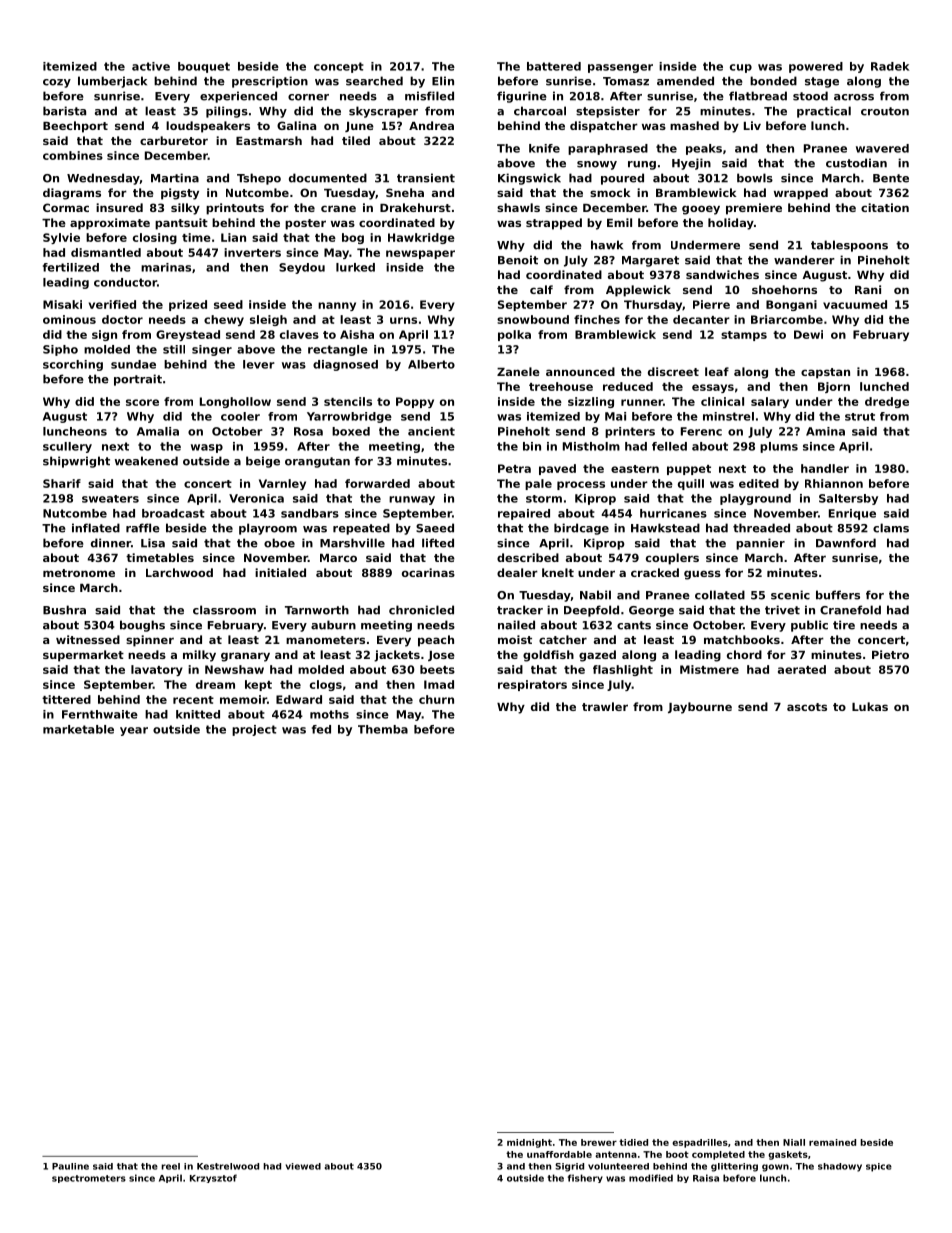 Image resolution: width=952 pixels, height=1233 pixels. I want to click on buffers, so click(838, 595).
